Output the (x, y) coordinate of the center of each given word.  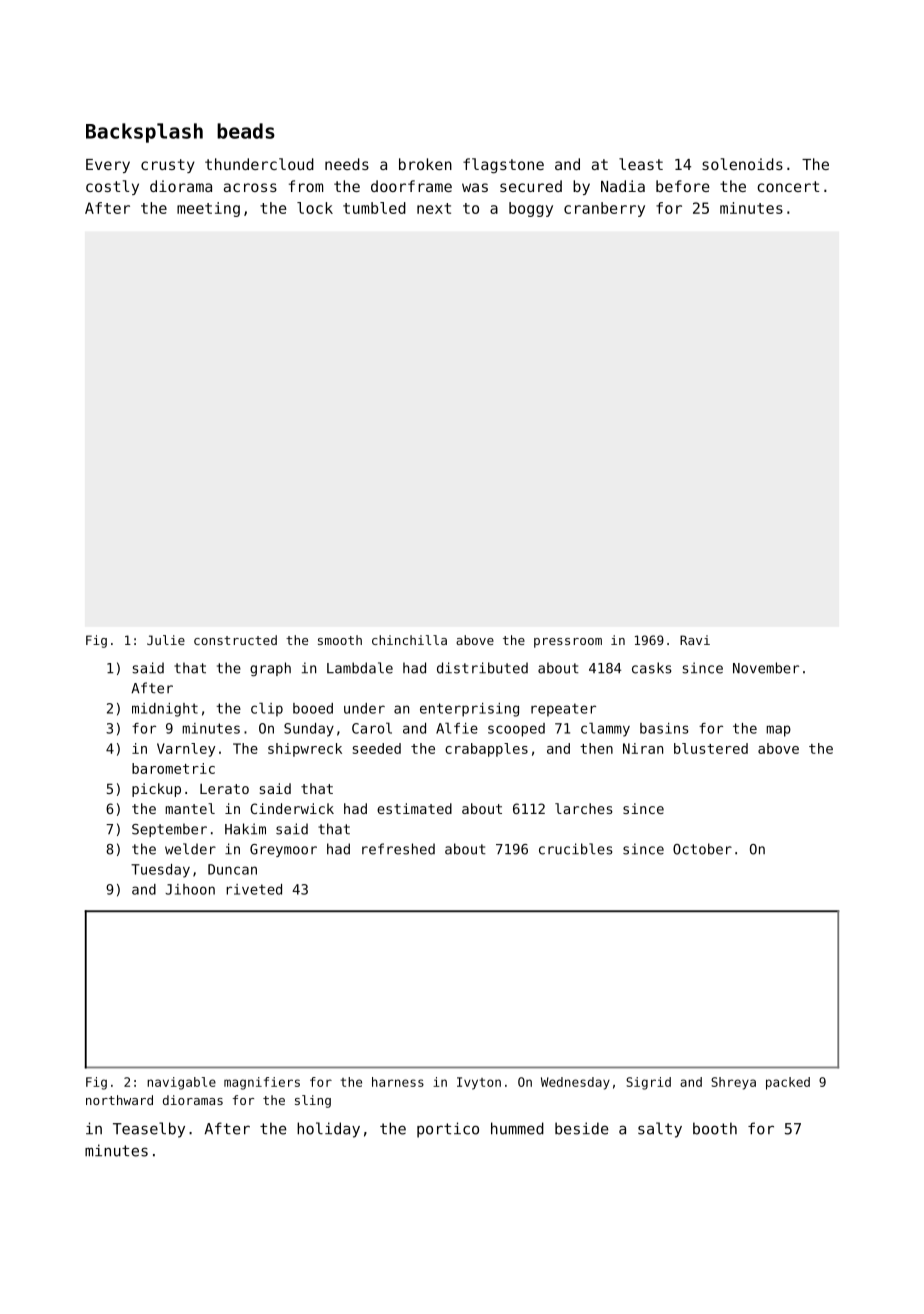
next (434, 208)
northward (119, 1100)
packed (788, 1083)
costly (112, 187)
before (683, 186)
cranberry (604, 209)
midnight (165, 710)
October (702, 849)
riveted (254, 889)
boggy (531, 209)
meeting (208, 209)
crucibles (575, 849)
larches (584, 808)
